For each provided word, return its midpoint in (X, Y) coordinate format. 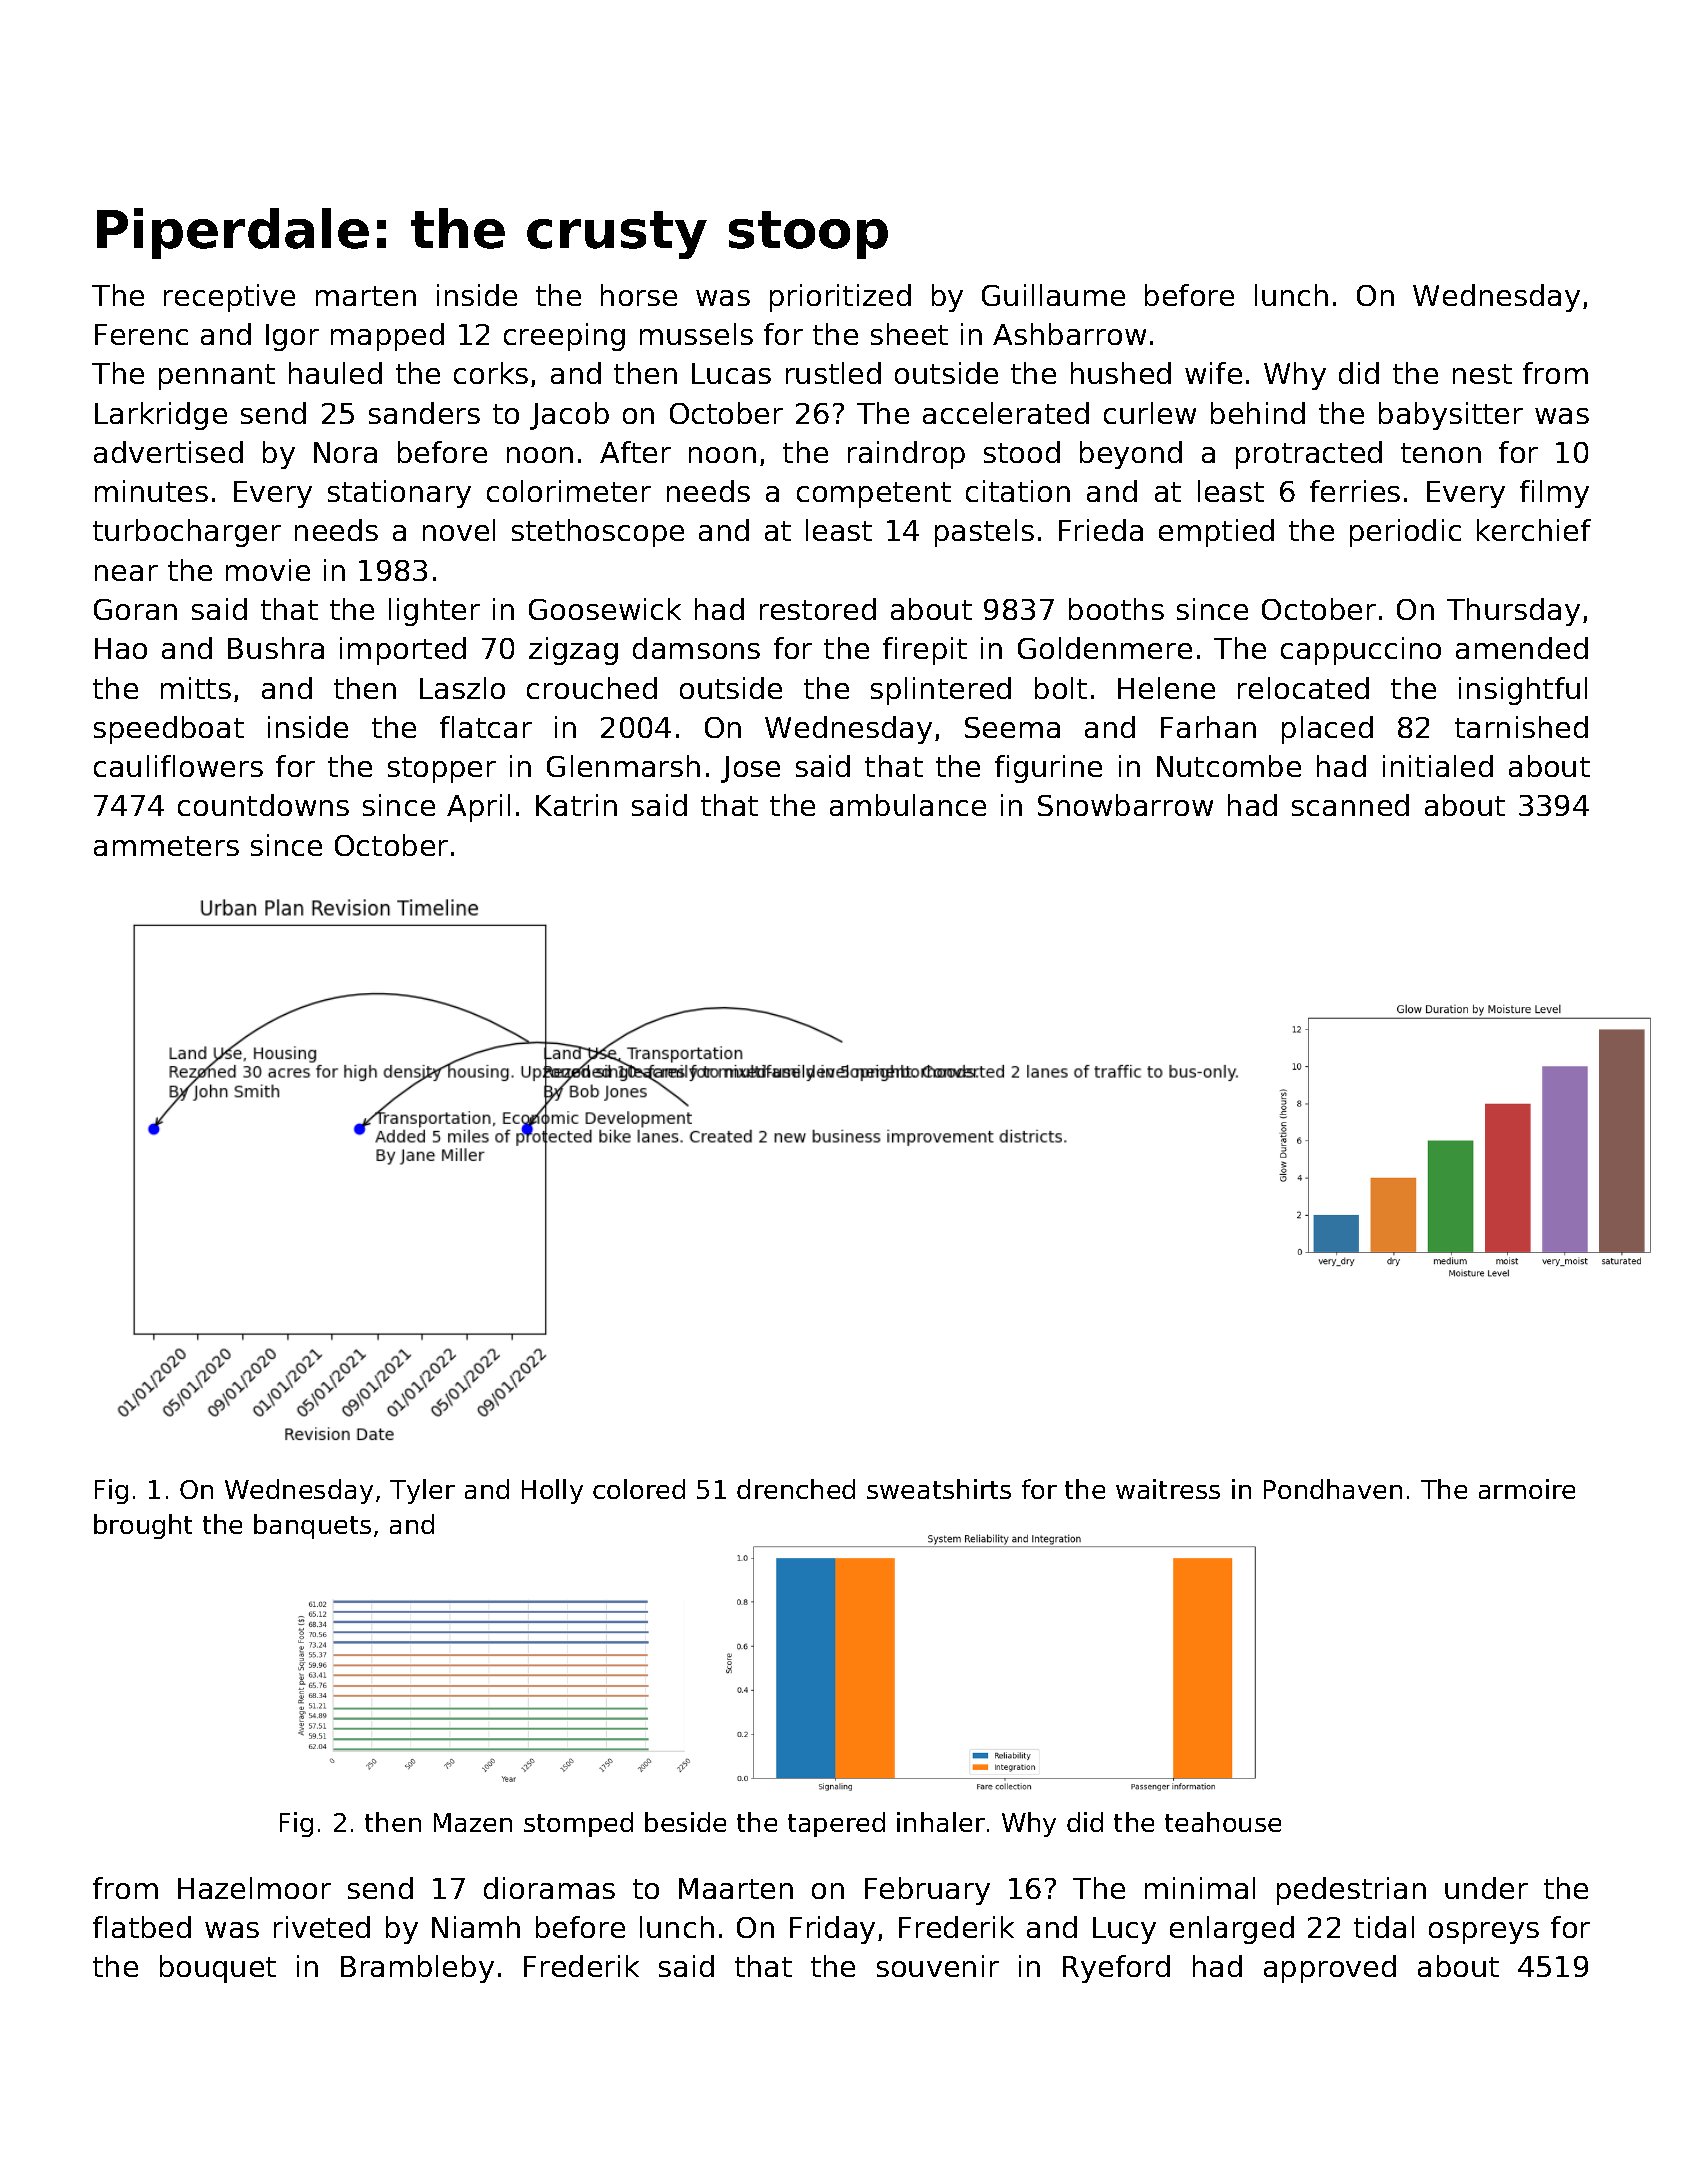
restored (818, 609)
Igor (292, 337)
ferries (1355, 491)
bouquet (218, 1969)
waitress (1168, 1489)
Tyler (422, 1491)
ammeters (166, 846)
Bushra (276, 648)
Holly (552, 1491)
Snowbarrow (1125, 805)
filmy (1554, 494)
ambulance (908, 805)
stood (1022, 452)
